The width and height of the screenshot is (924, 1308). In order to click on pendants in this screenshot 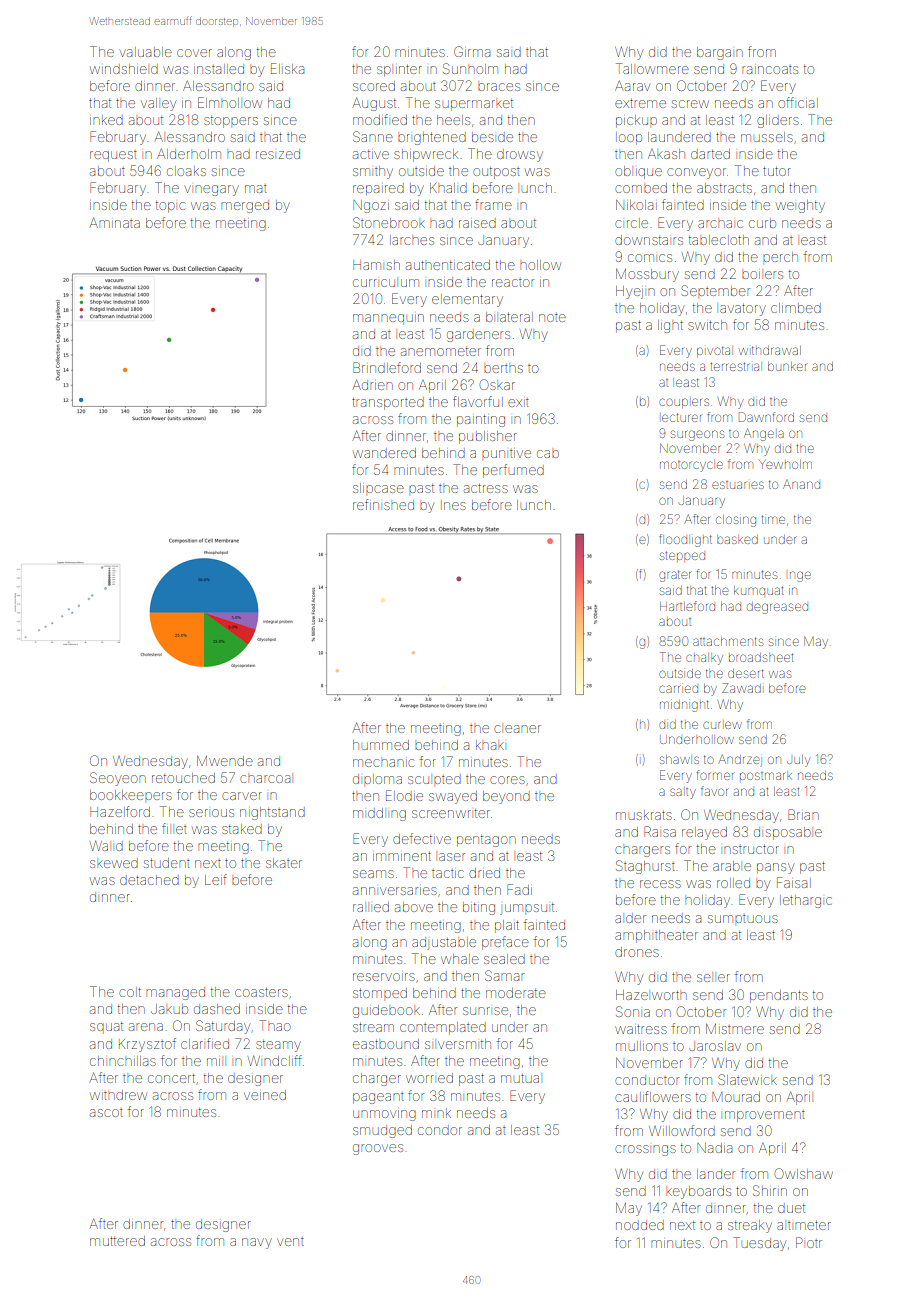, I will do `click(779, 995)`.
